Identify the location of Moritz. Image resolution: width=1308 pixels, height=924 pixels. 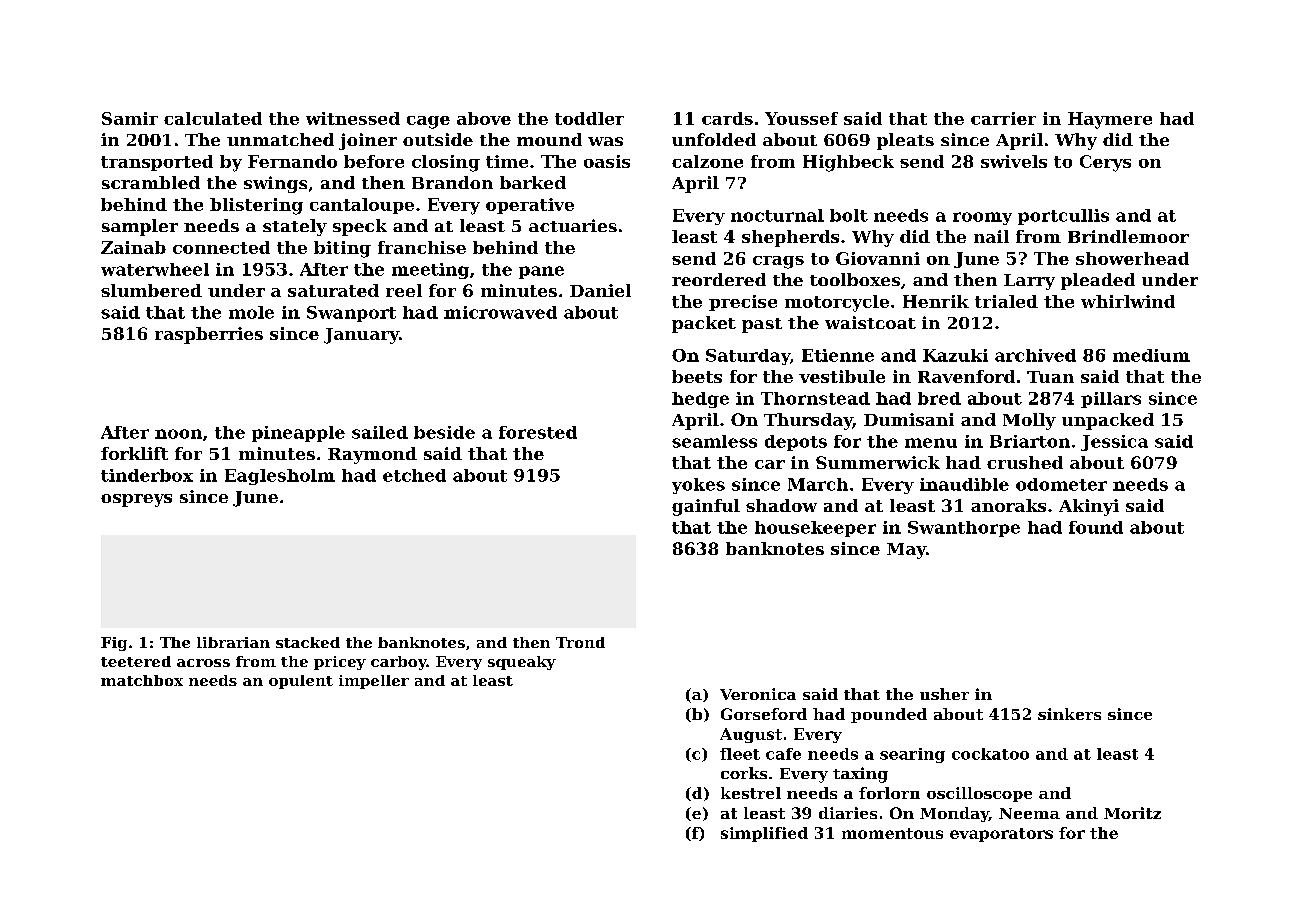
(1132, 813).
